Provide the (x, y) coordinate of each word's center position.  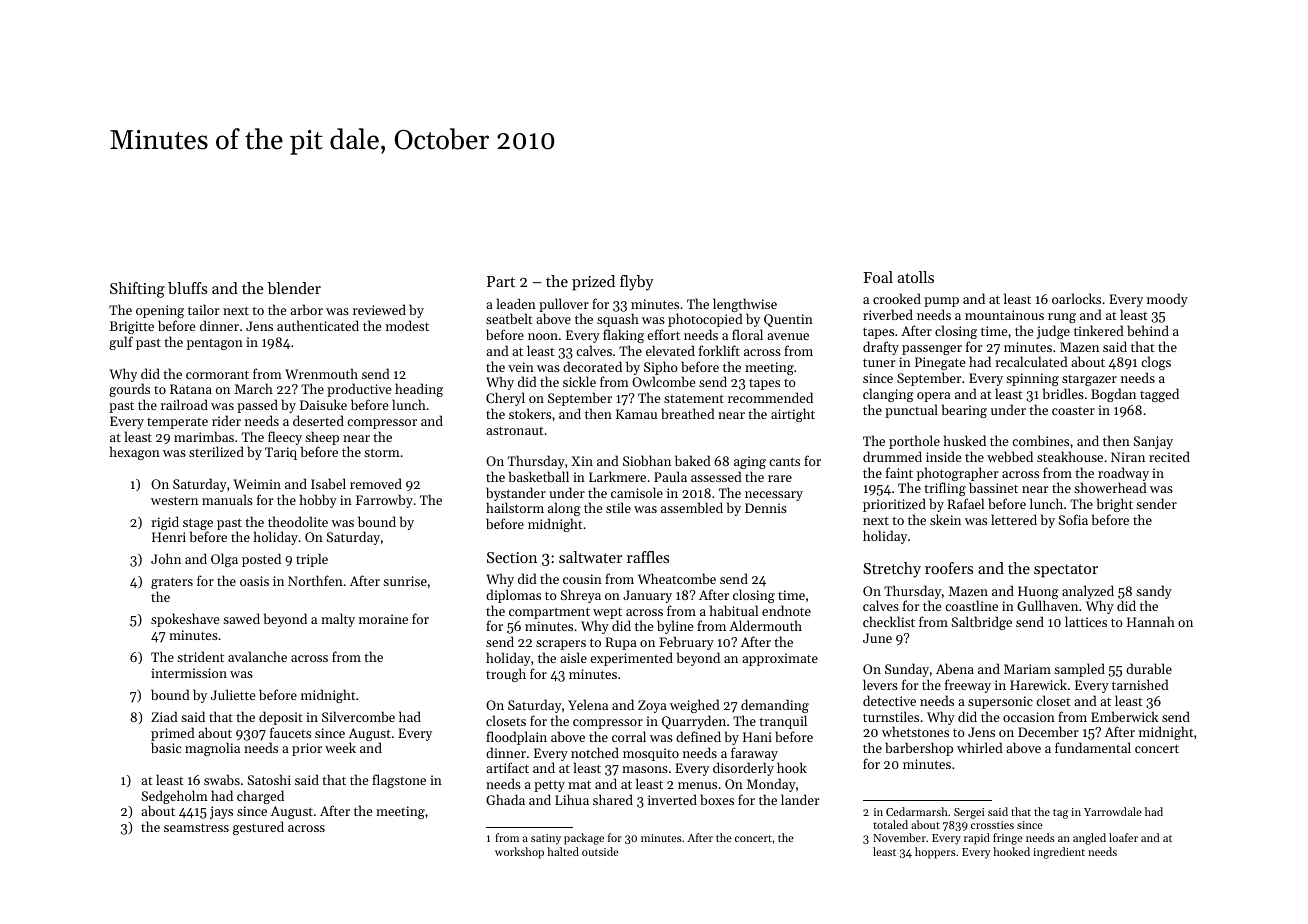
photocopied (705, 320)
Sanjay (1153, 442)
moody (1167, 300)
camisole (637, 492)
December (1048, 731)
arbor (306, 309)
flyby (637, 283)
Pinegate (940, 363)
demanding (775, 706)
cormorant (217, 374)
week (340, 747)
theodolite (298, 521)
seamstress (196, 828)
